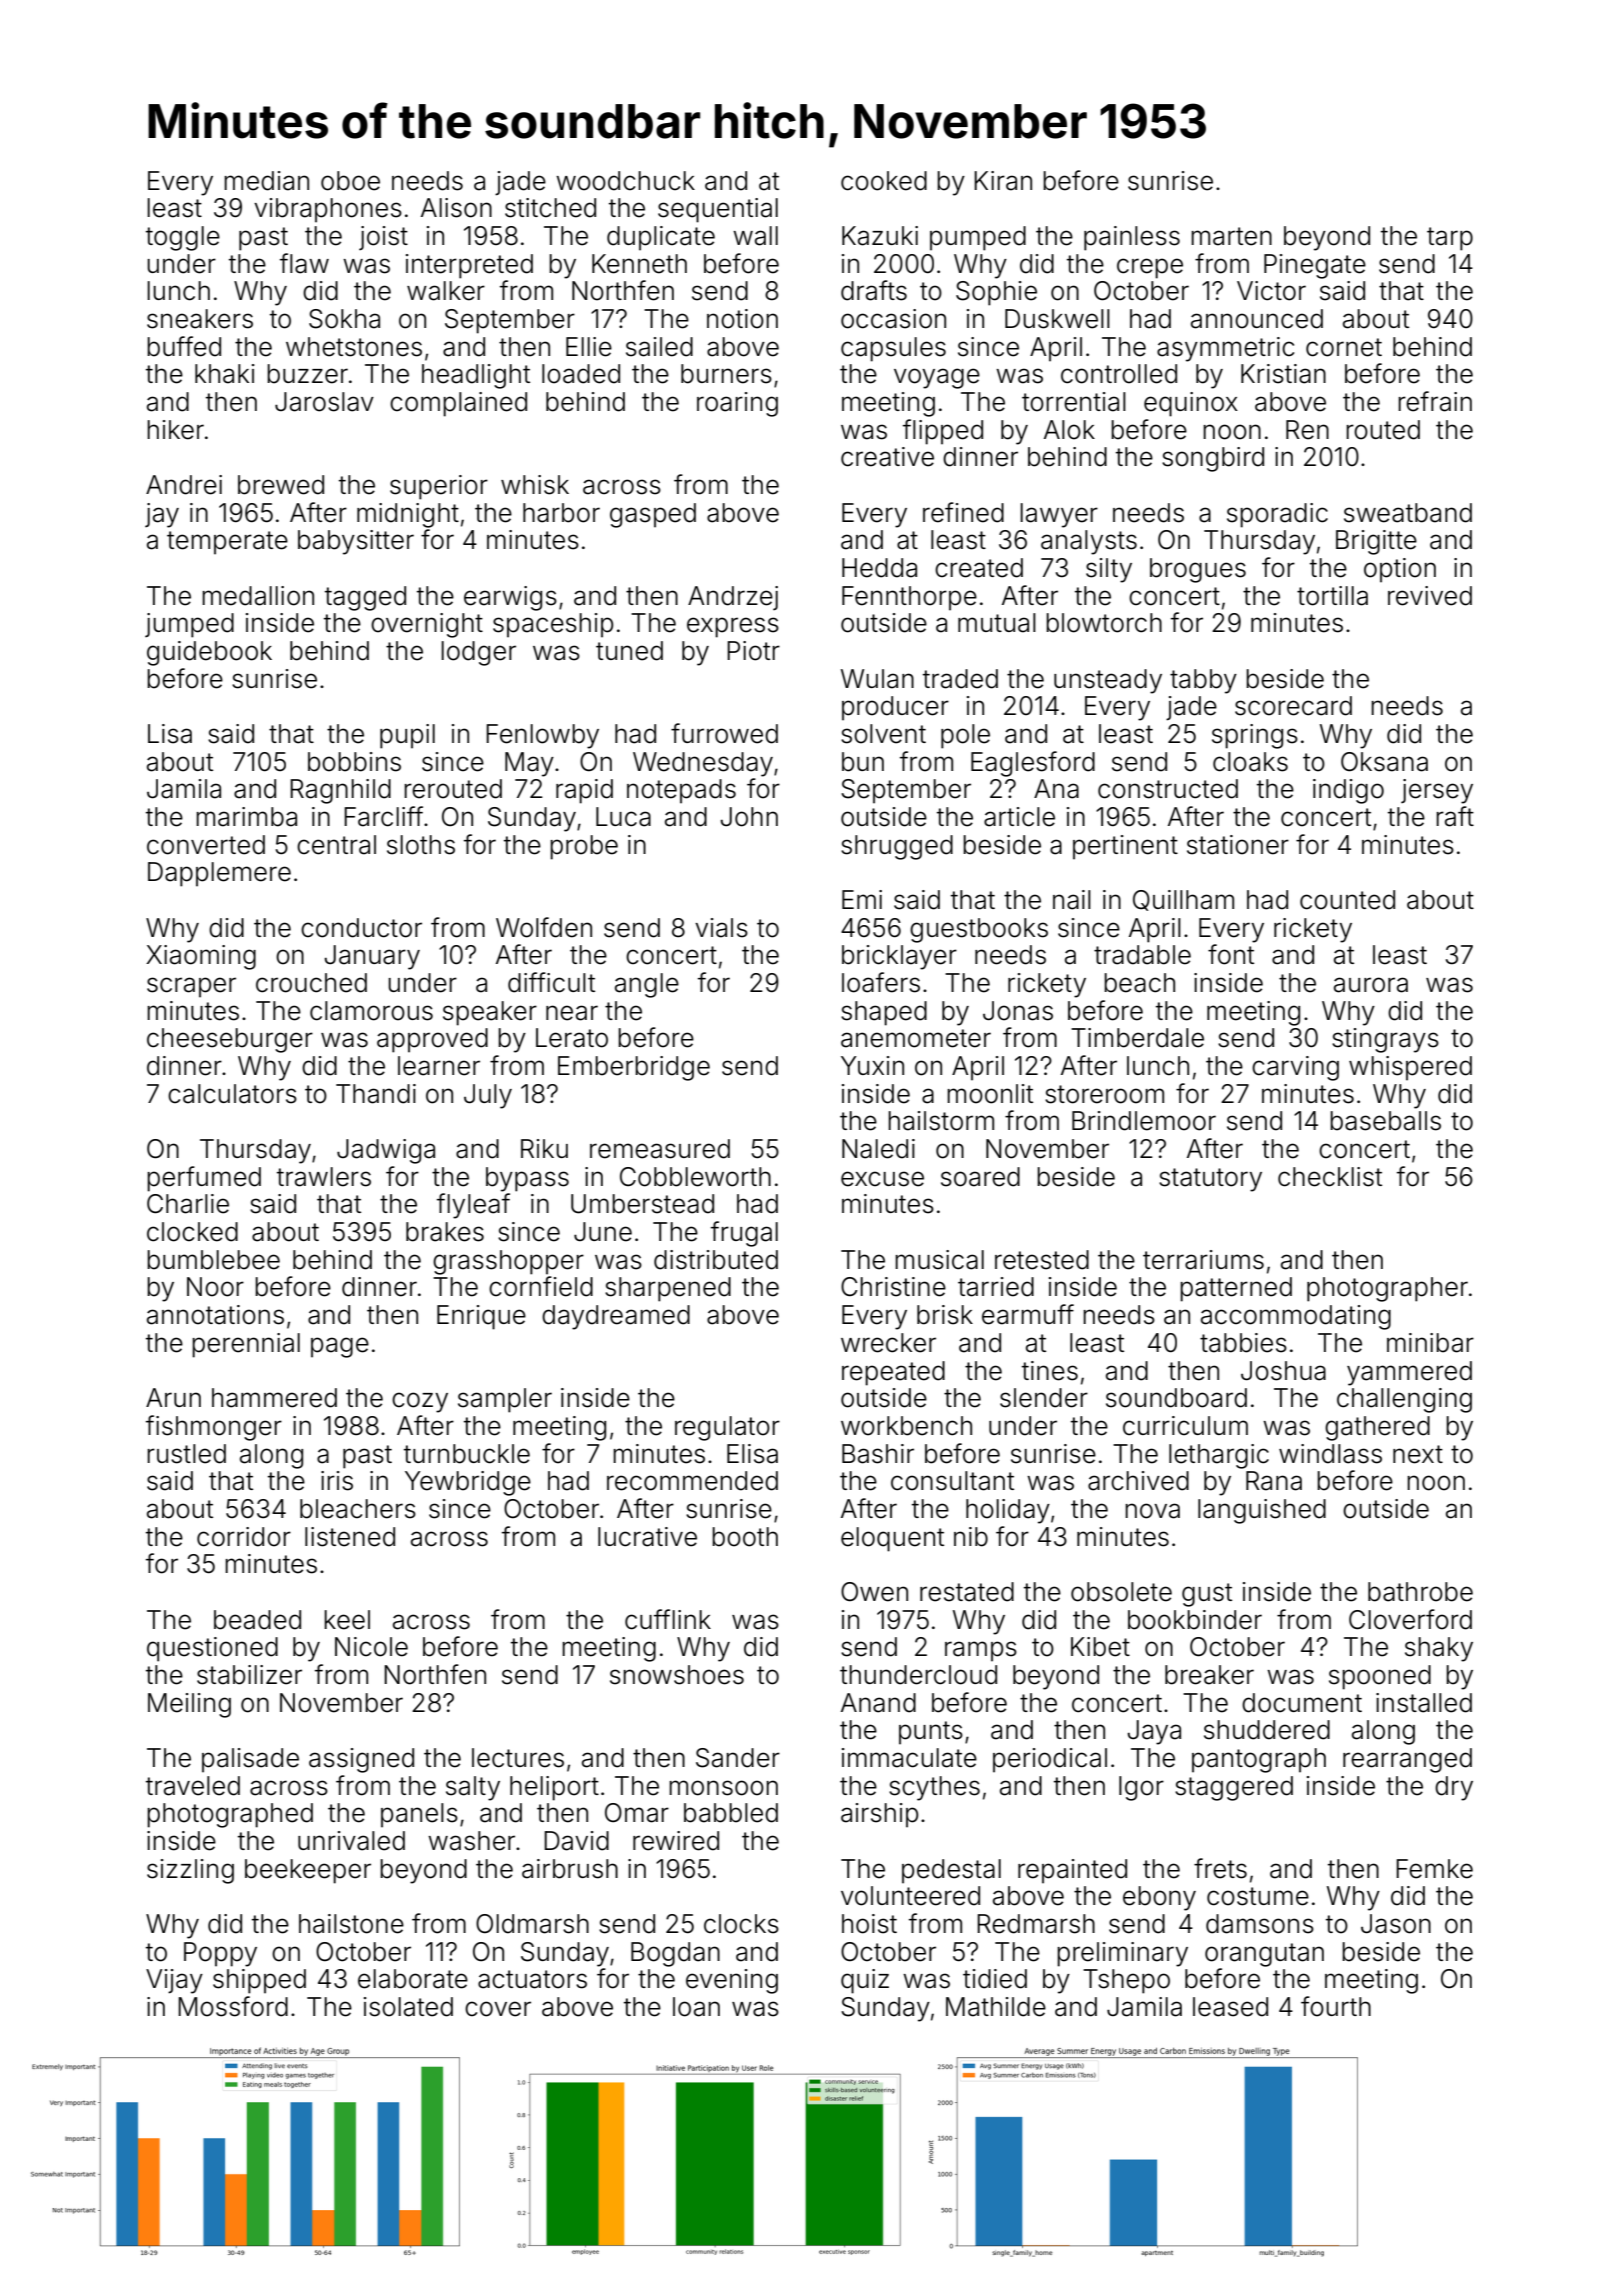  I want to click on flipped, so click(943, 432).
